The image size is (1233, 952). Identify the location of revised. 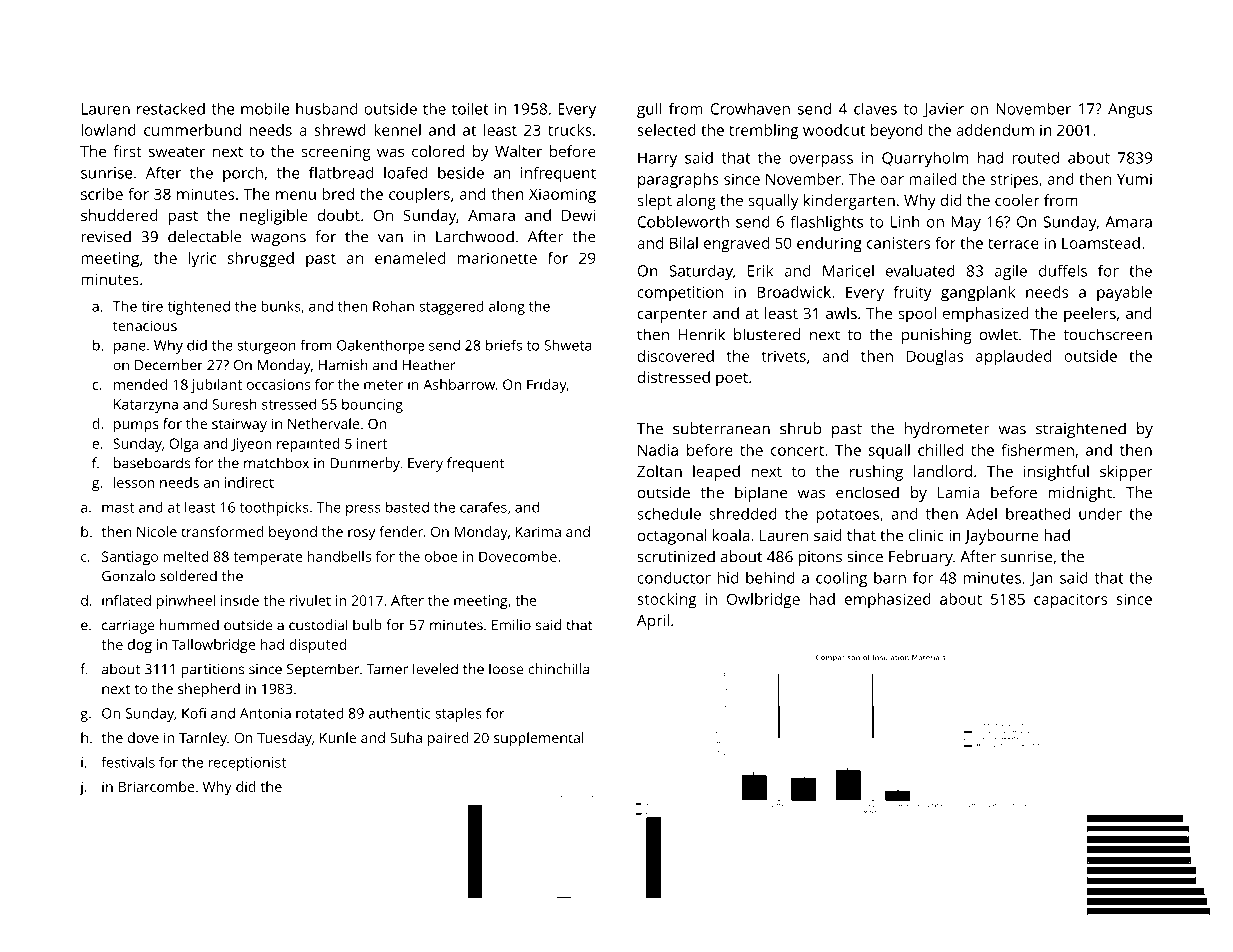
(106, 236).
